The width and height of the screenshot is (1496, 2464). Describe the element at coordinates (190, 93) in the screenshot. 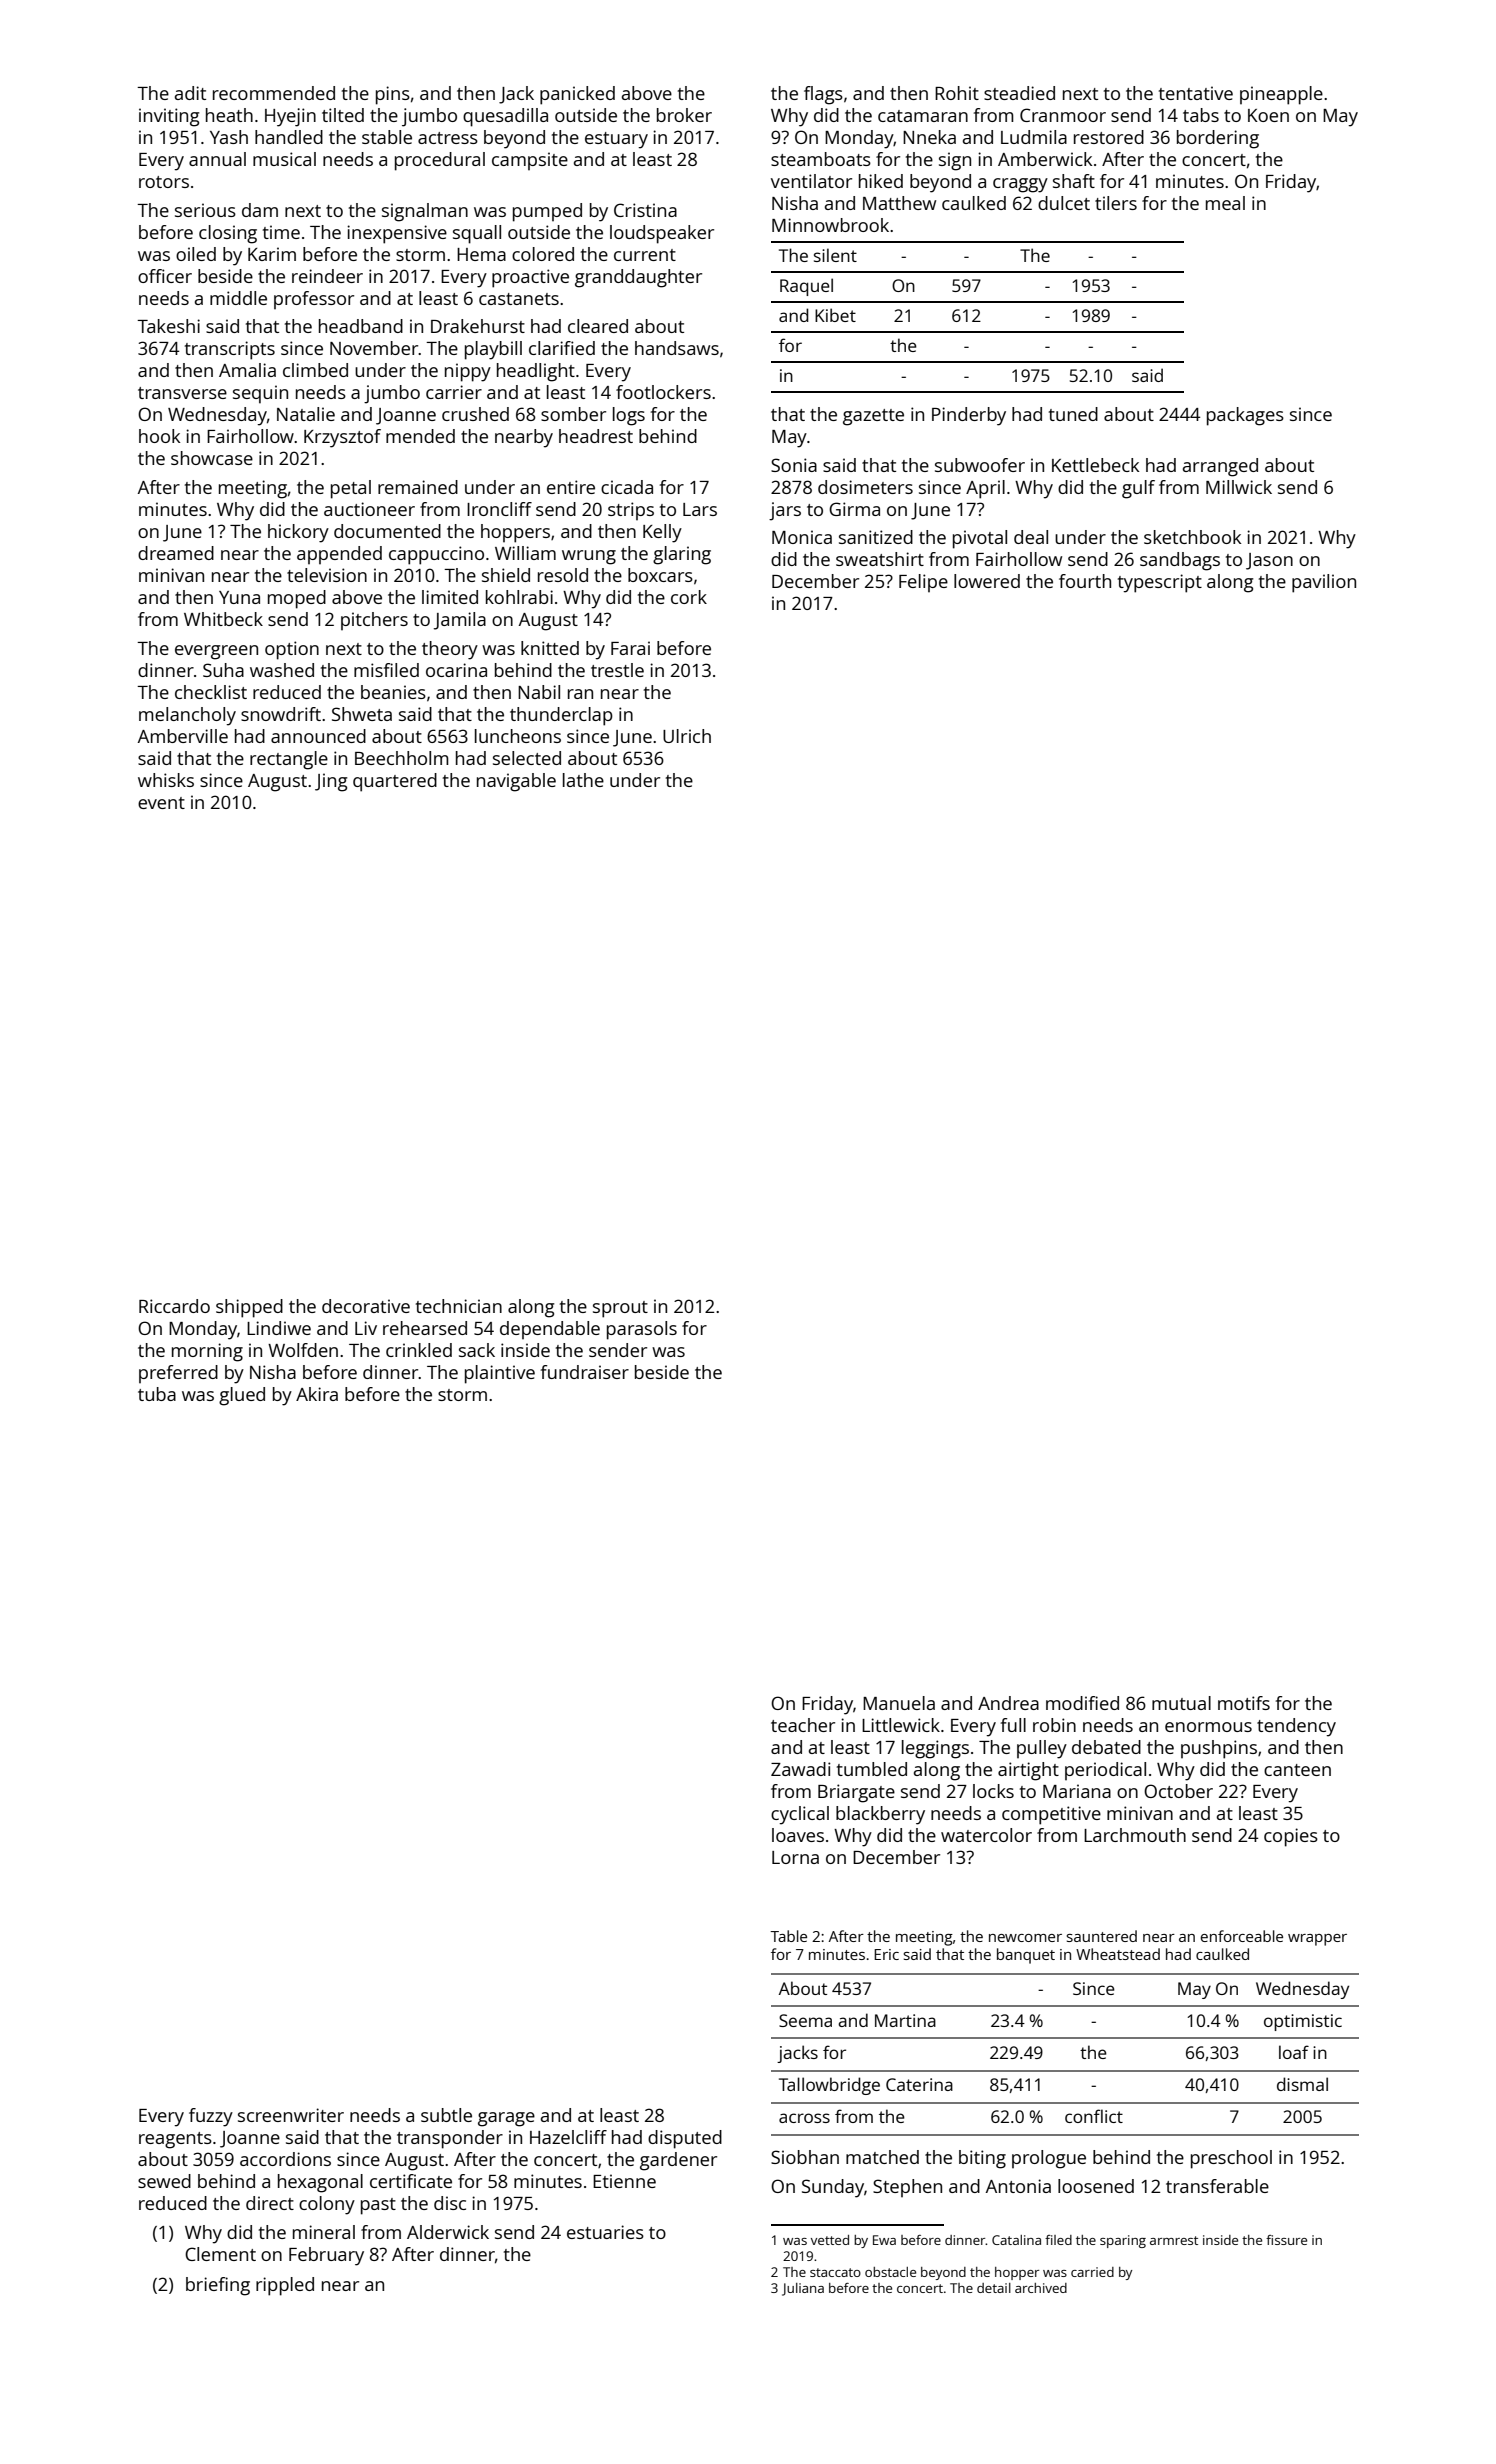

I see `adit` at that location.
